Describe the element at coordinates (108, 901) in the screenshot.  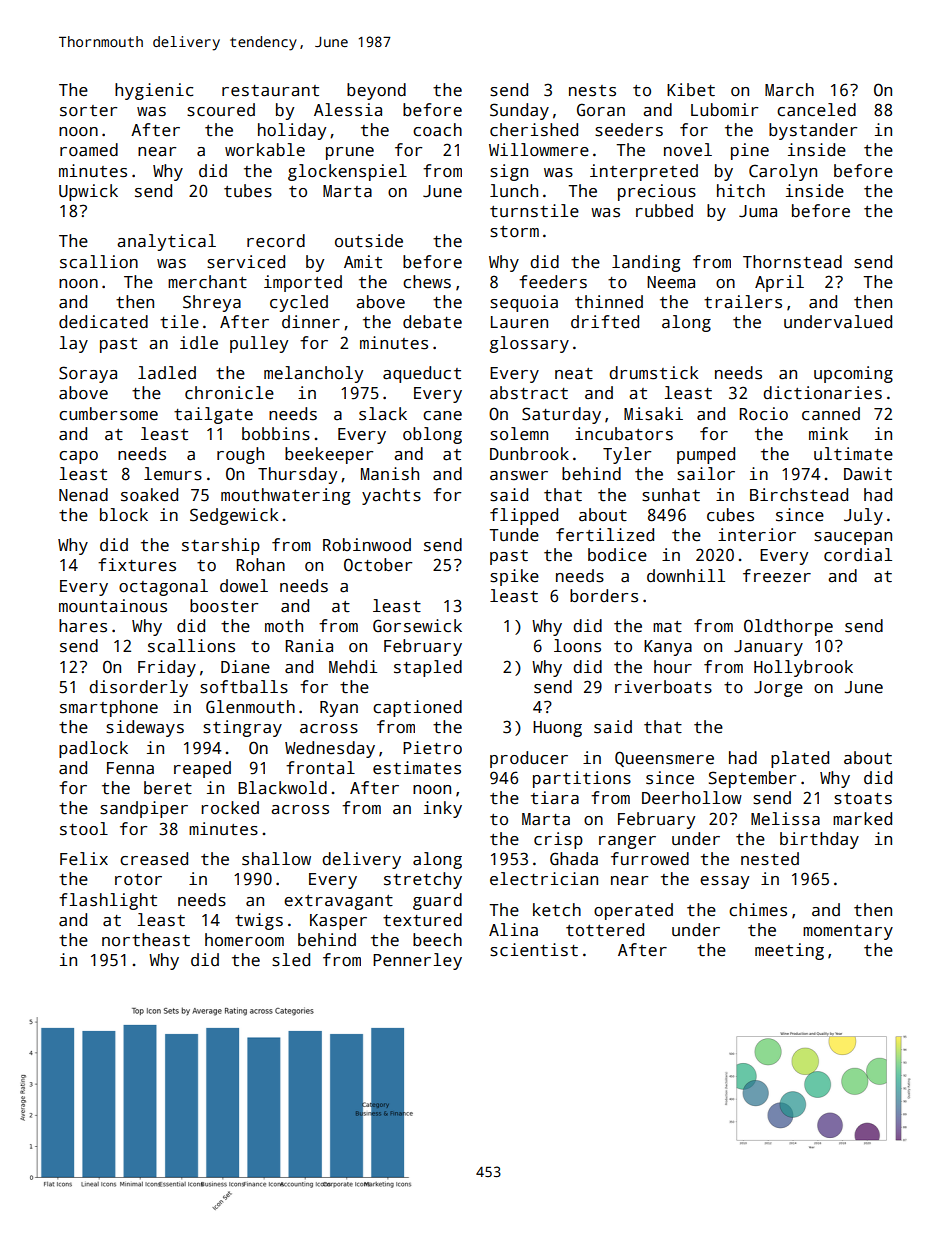
I see `flashlight` at that location.
